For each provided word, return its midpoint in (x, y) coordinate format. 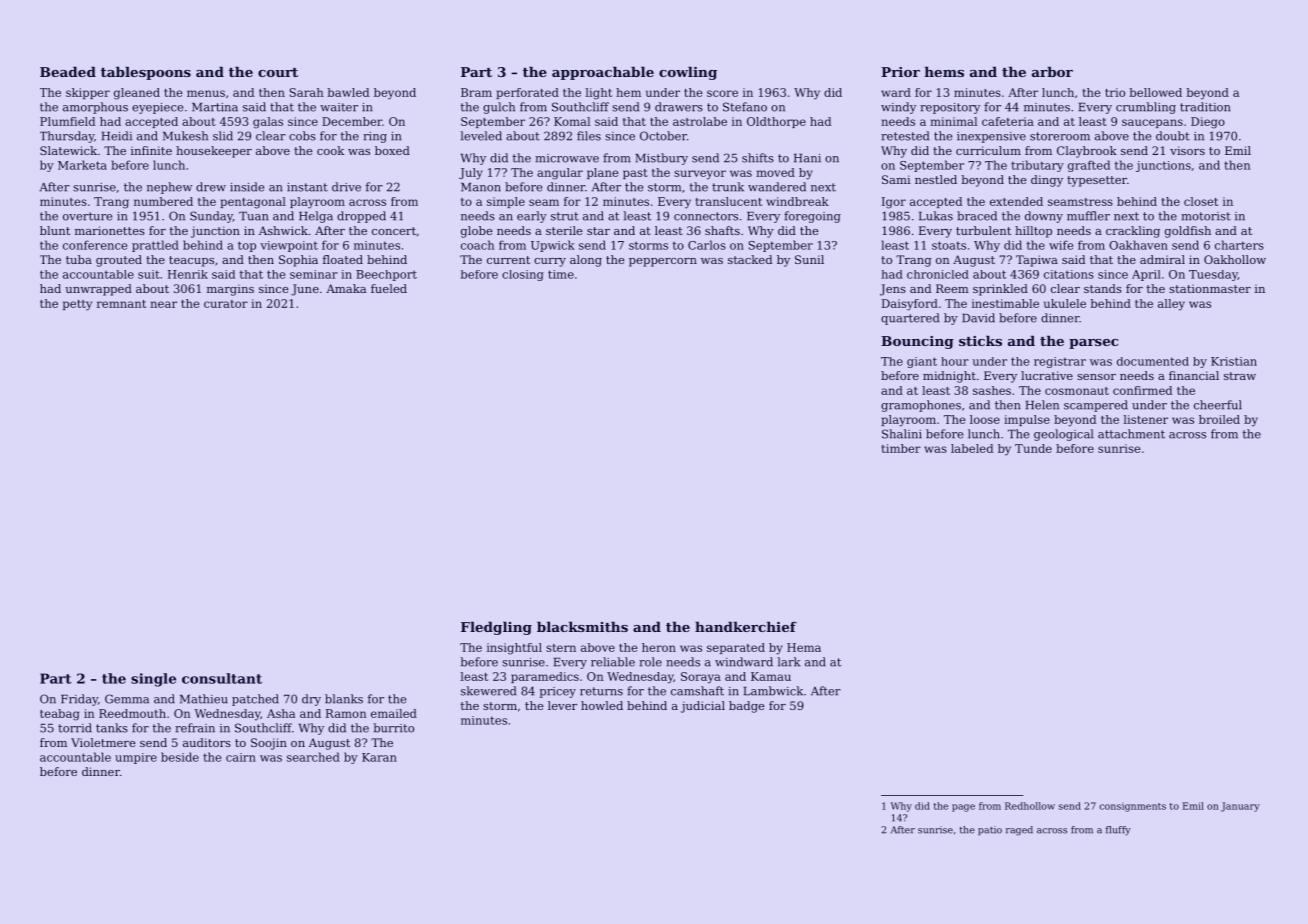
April (1146, 275)
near (163, 304)
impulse (1027, 420)
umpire (136, 758)
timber (901, 448)
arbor (1052, 71)
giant (922, 362)
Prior (900, 72)
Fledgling (496, 628)
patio (990, 830)
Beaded (68, 71)
